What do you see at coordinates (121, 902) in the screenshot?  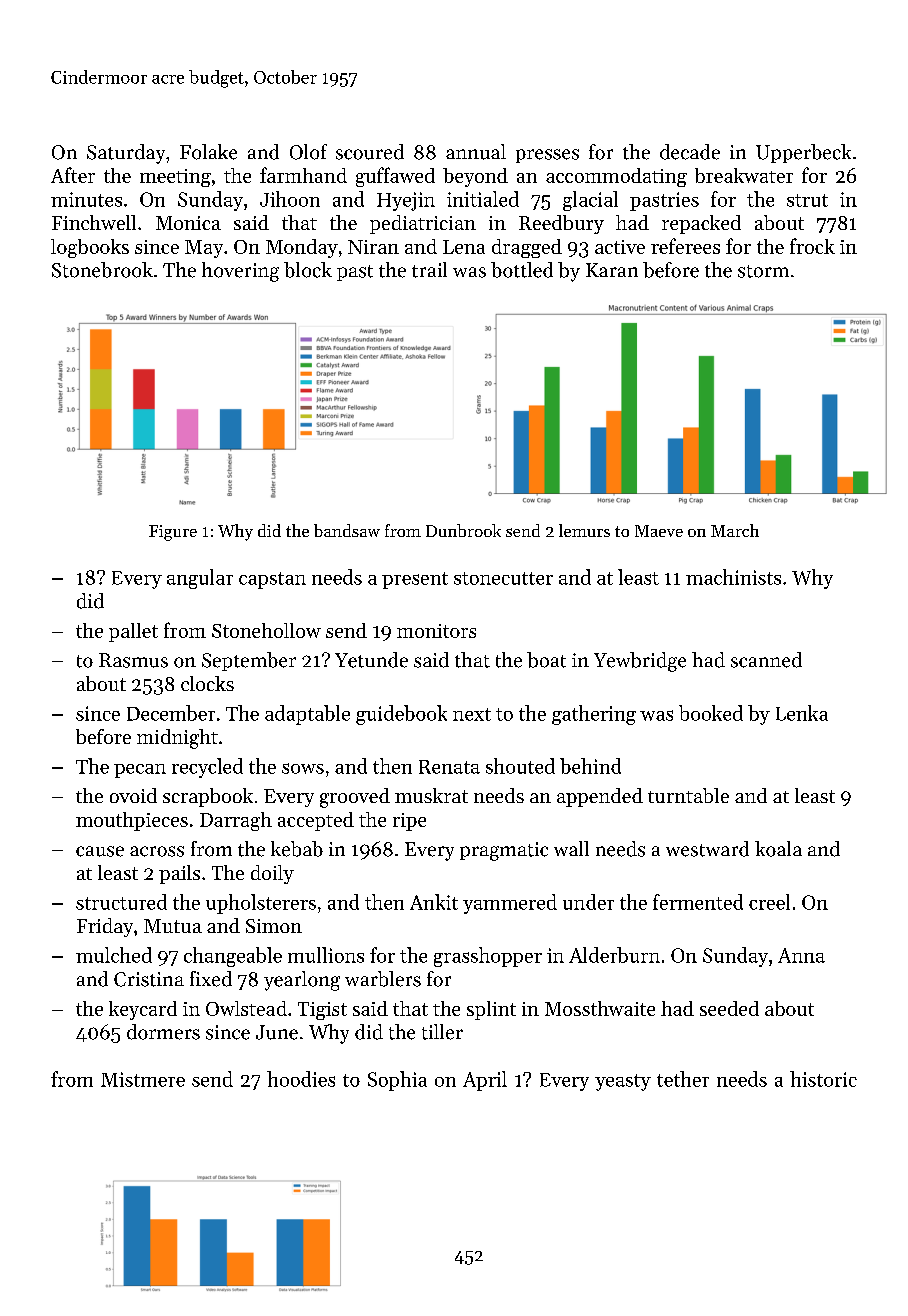 I see `structured` at bounding box center [121, 902].
